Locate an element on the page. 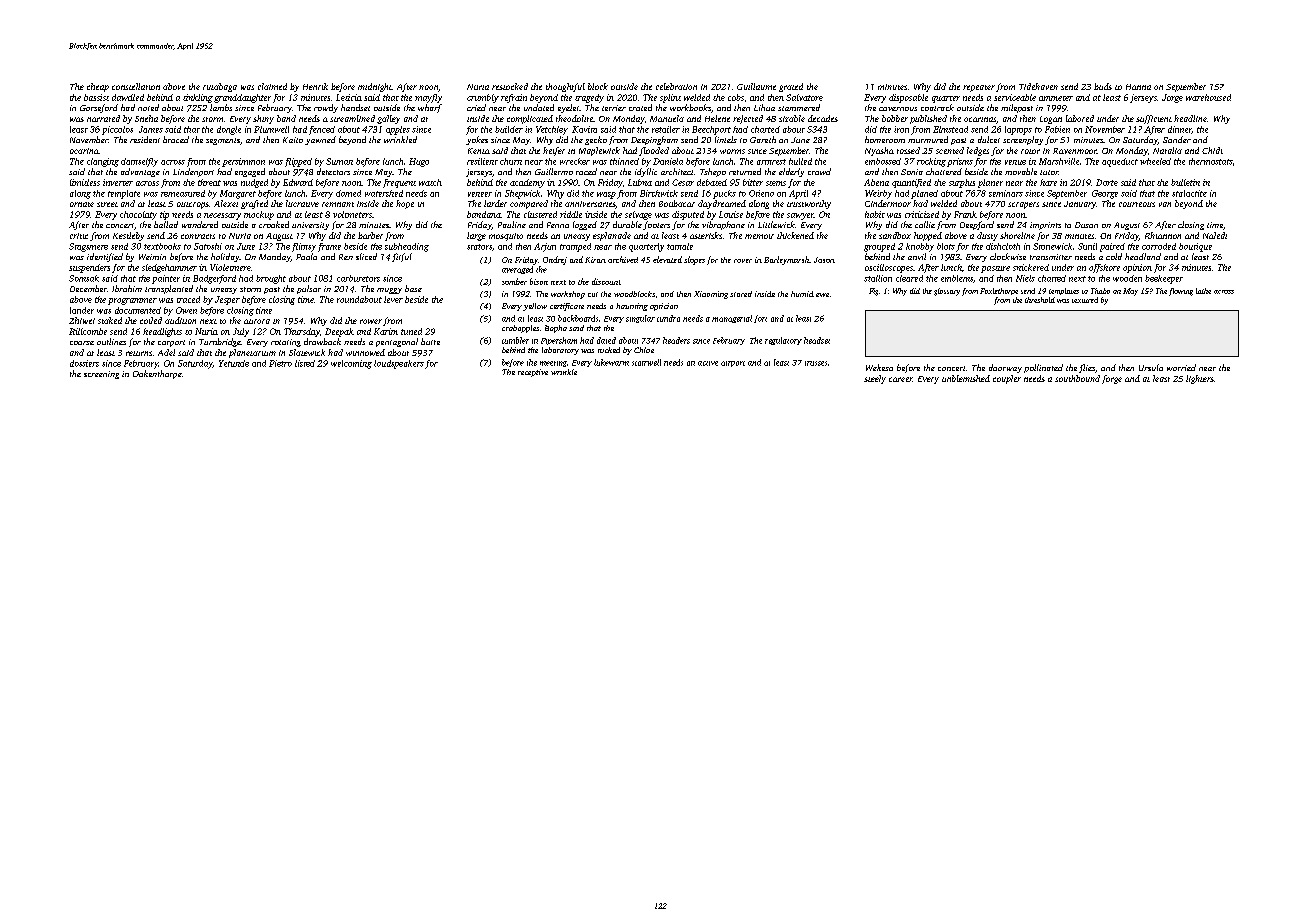 The height and width of the page is (924, 1308). Plumwell is located at coordinates (271, 129).
